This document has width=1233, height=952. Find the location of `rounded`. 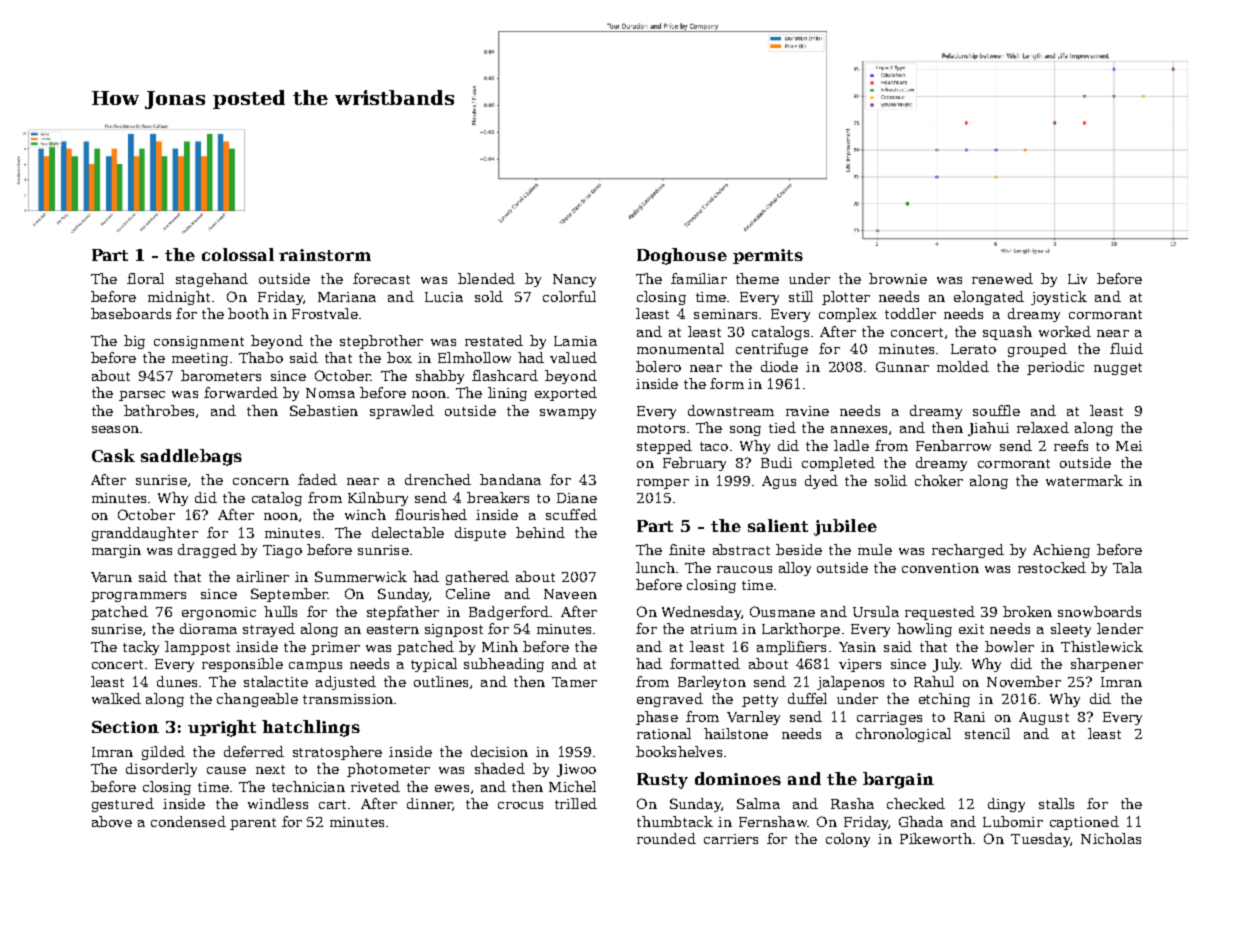

rounded is located at coordinates (666, 838).
